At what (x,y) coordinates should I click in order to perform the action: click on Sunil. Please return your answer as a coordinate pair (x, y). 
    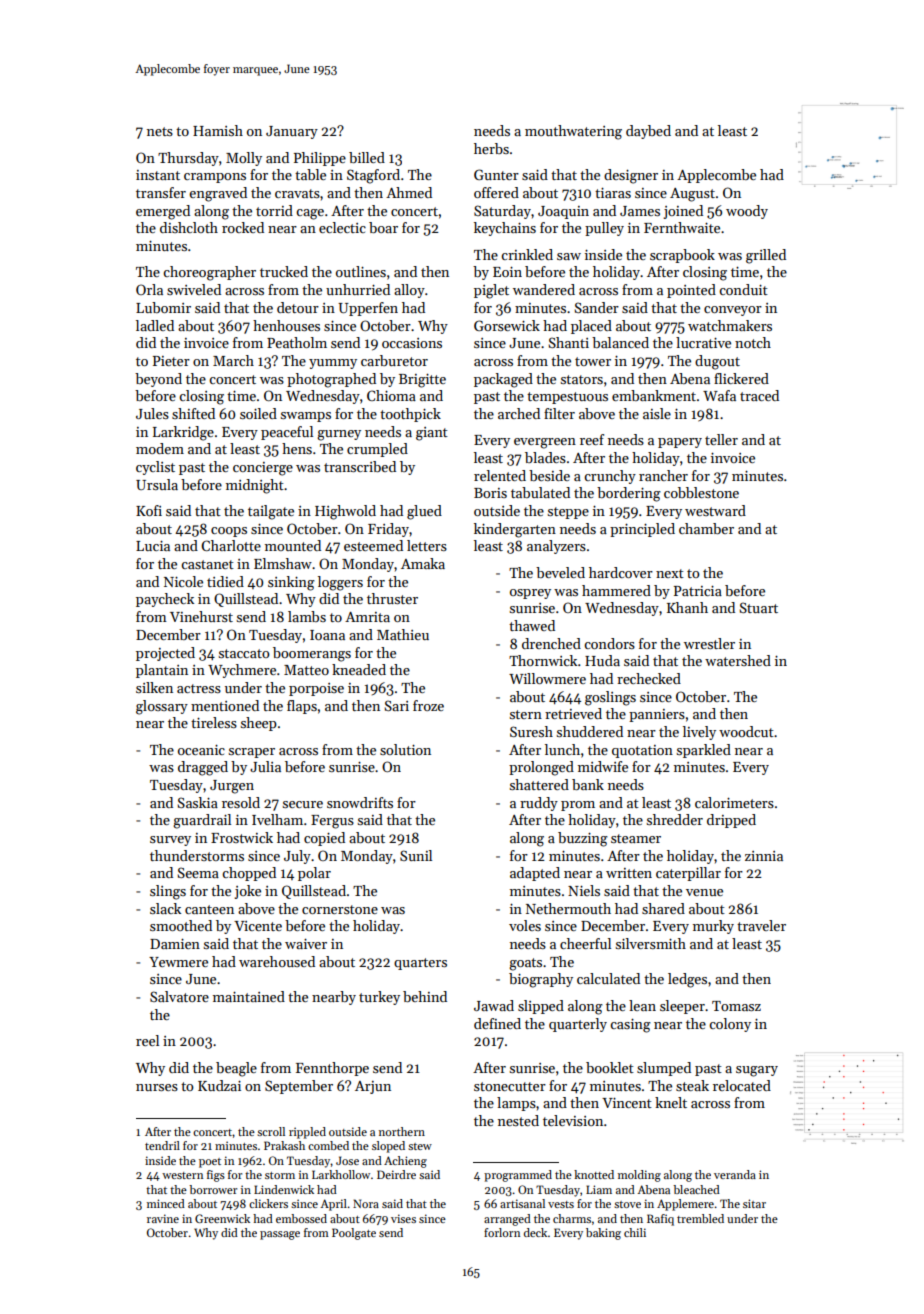
    Looking at the image, I should click on (416, 855).
